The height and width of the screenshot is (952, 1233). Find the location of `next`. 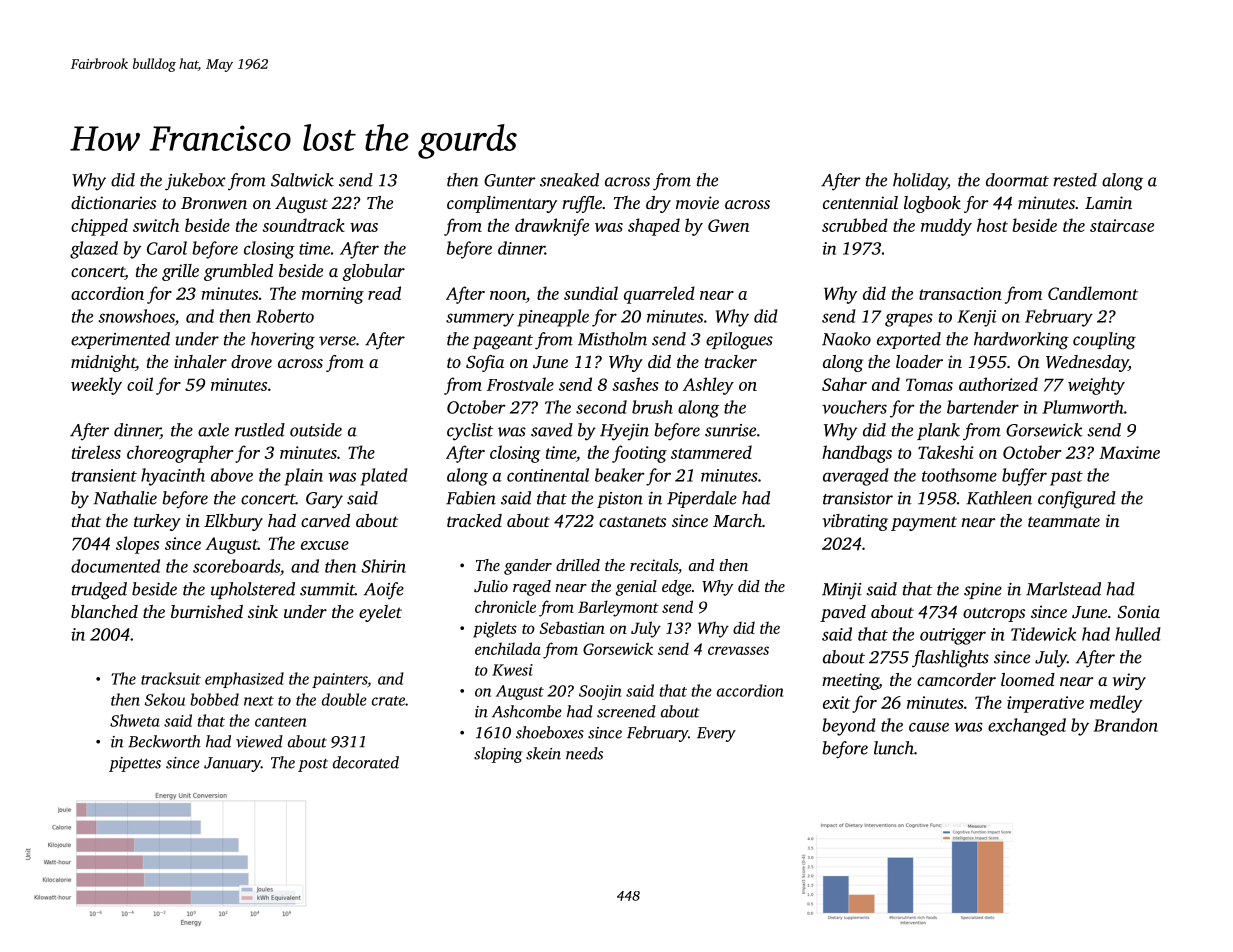

next is located at coordinates (259, 701).
